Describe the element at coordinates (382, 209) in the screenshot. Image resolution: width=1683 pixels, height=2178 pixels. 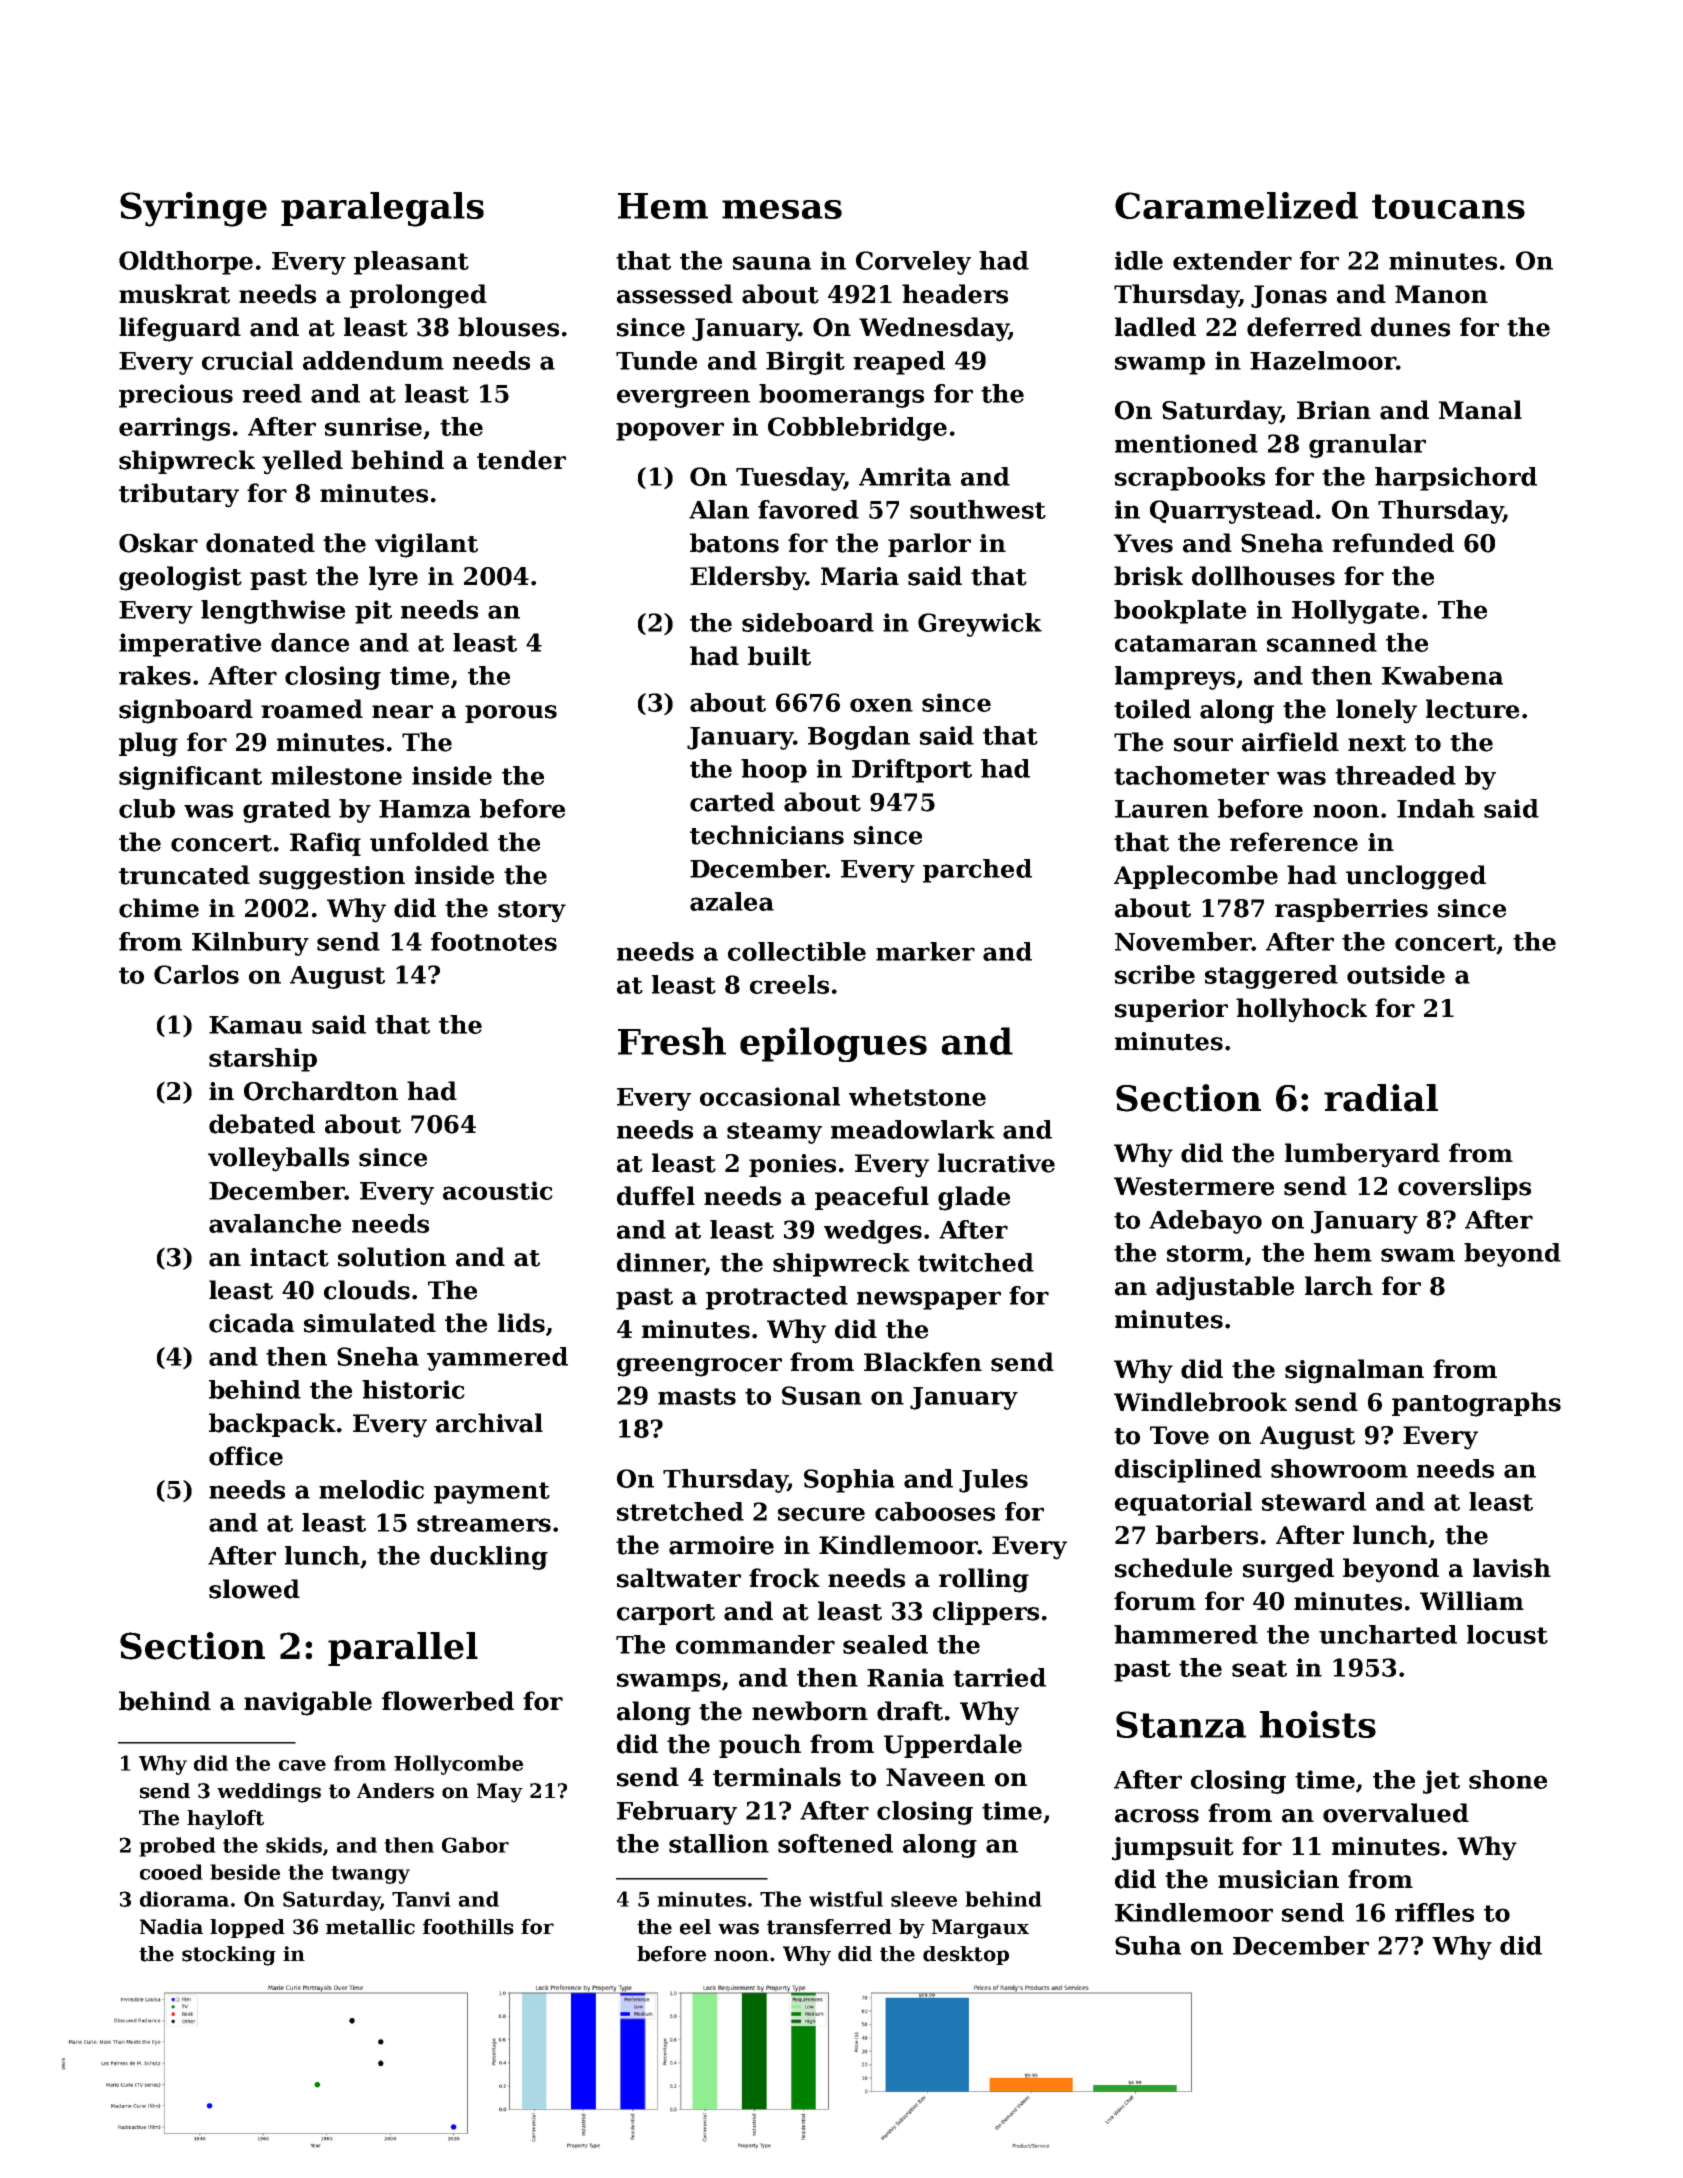
I see `paralegals` at that location.
